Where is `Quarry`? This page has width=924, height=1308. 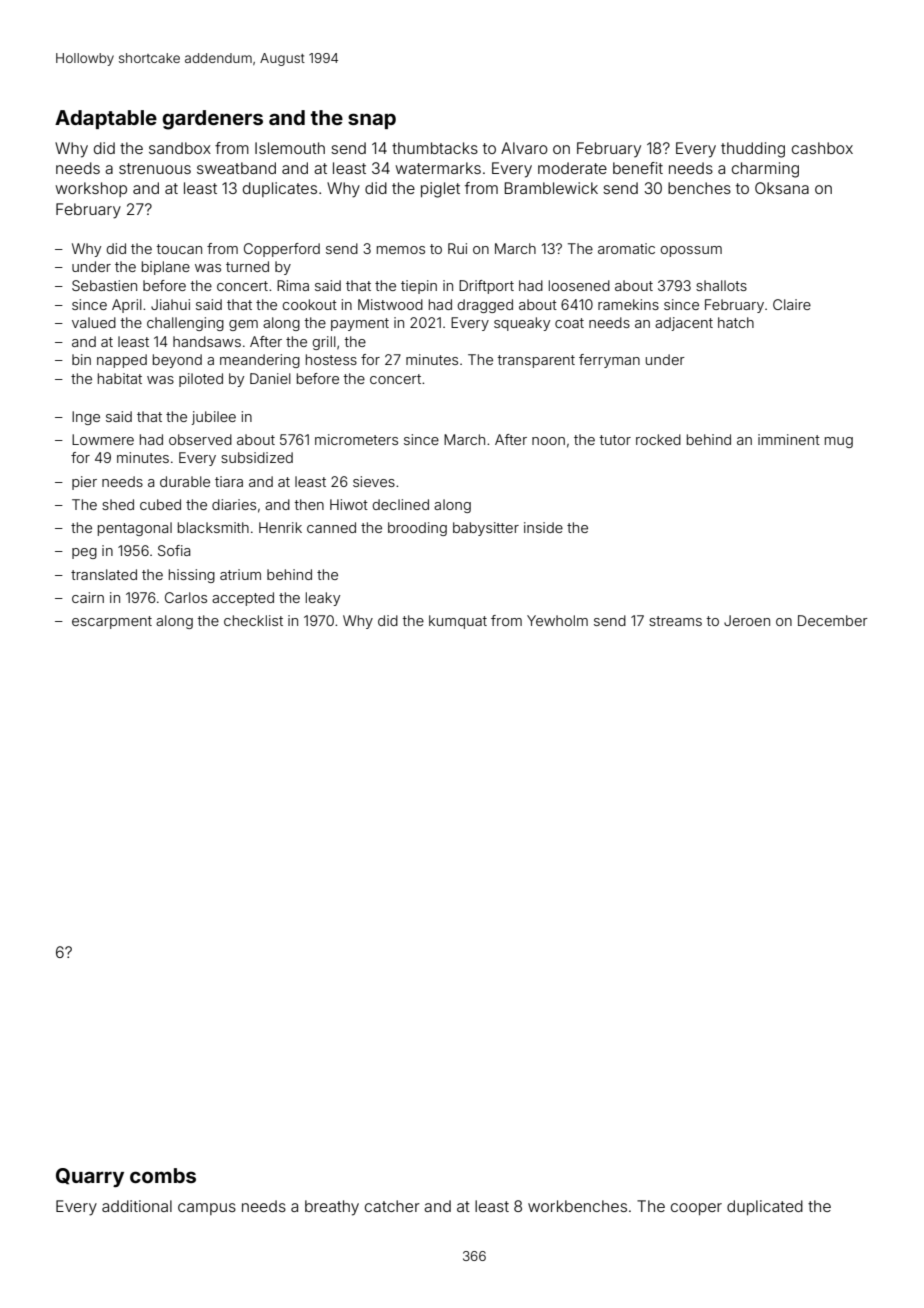 Quarry is located at coordinates (90, 1177).
